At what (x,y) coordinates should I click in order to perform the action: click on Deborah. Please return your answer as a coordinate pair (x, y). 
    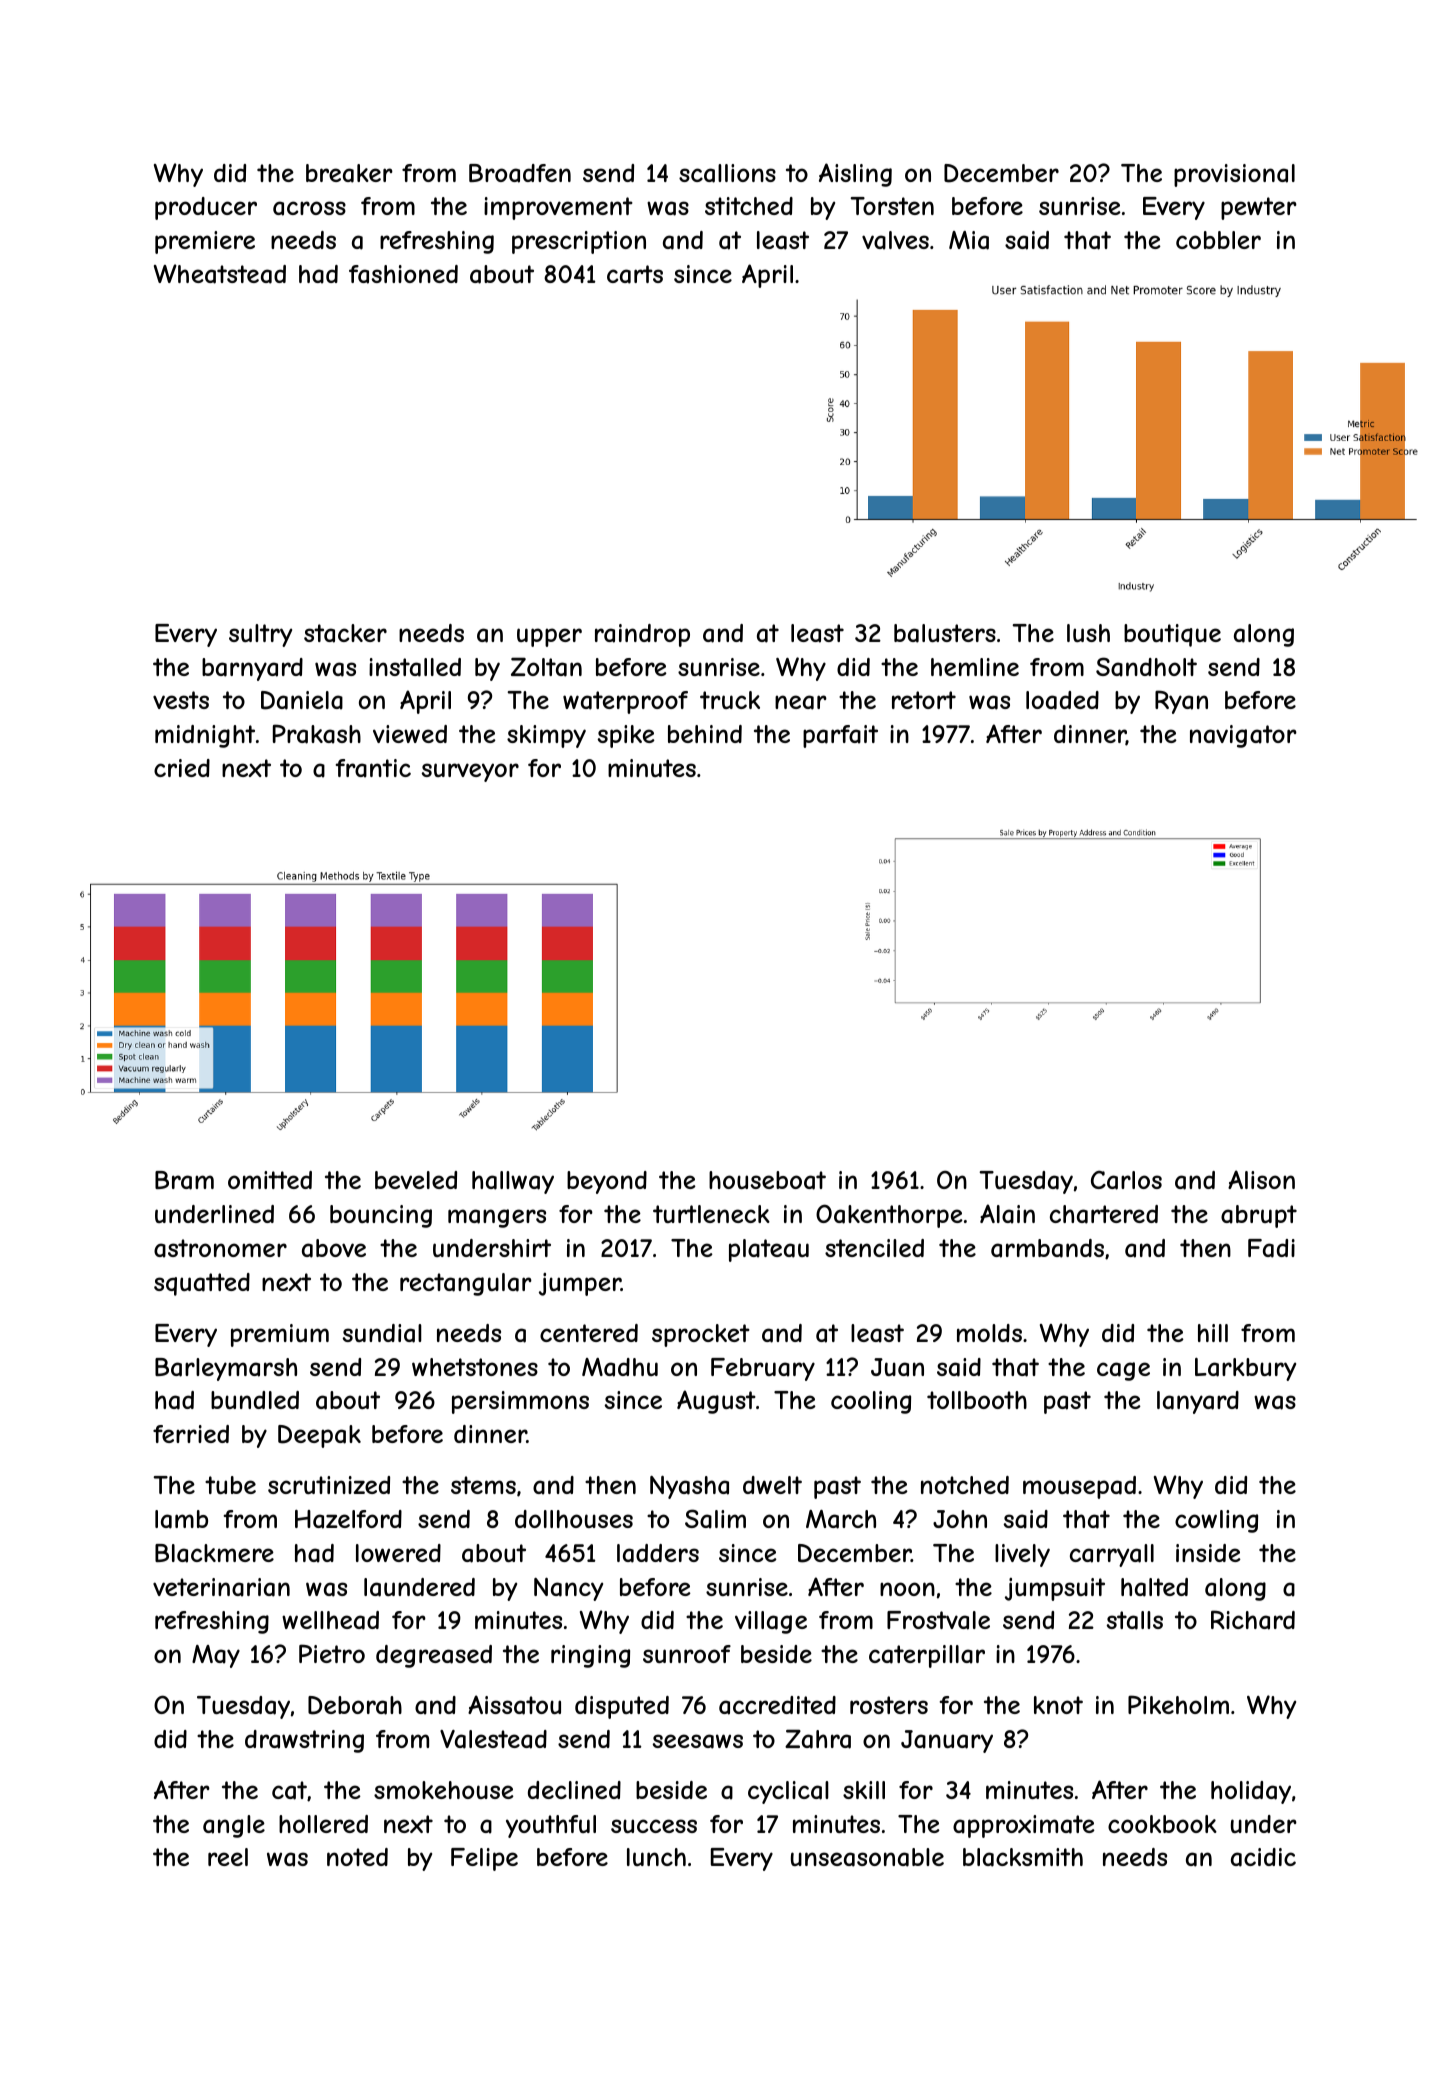
    Looking at the image, I should click on (355, 1705).
